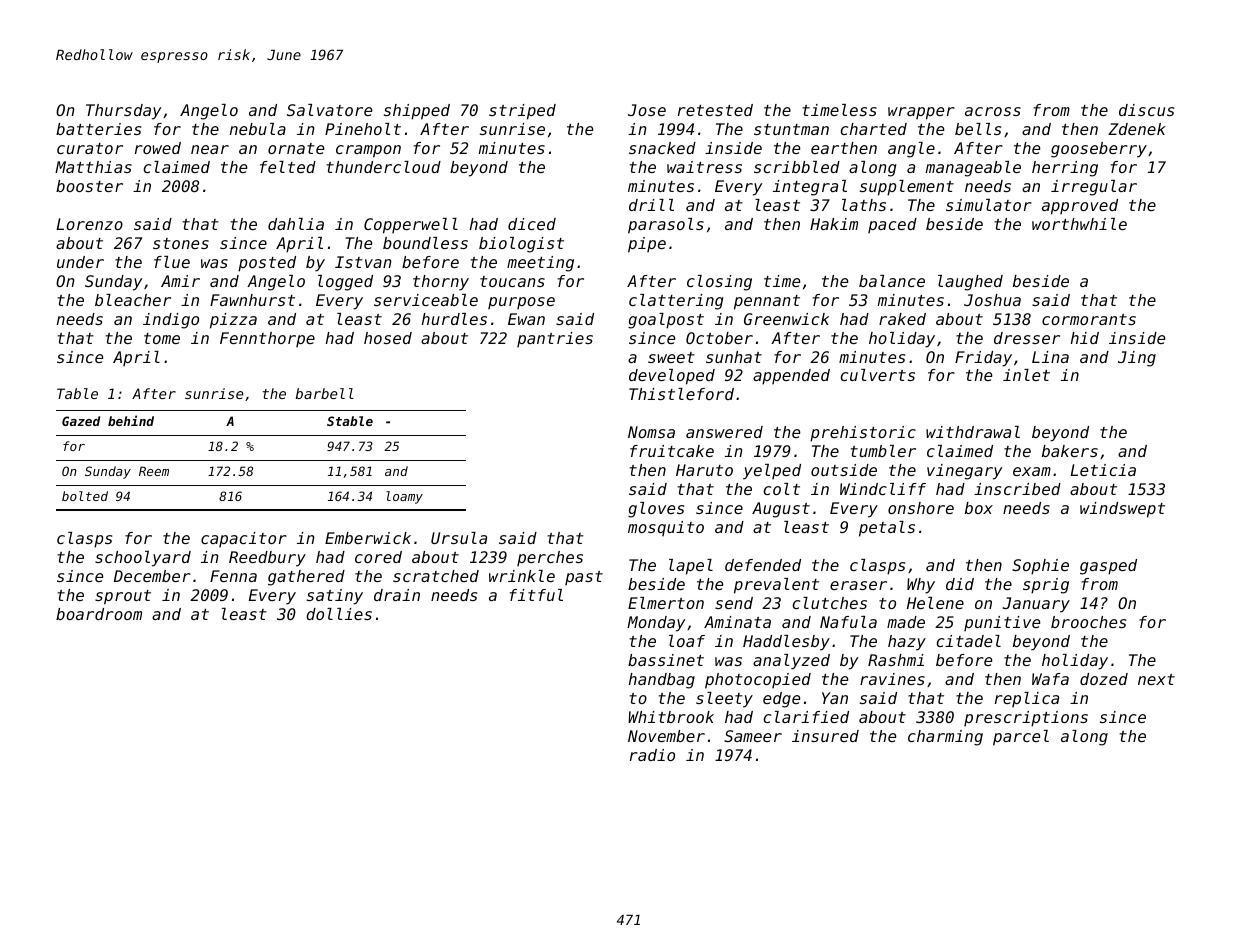  Describe the element at coordinates (1065, 169) in the document. I see `herring` at that location.
